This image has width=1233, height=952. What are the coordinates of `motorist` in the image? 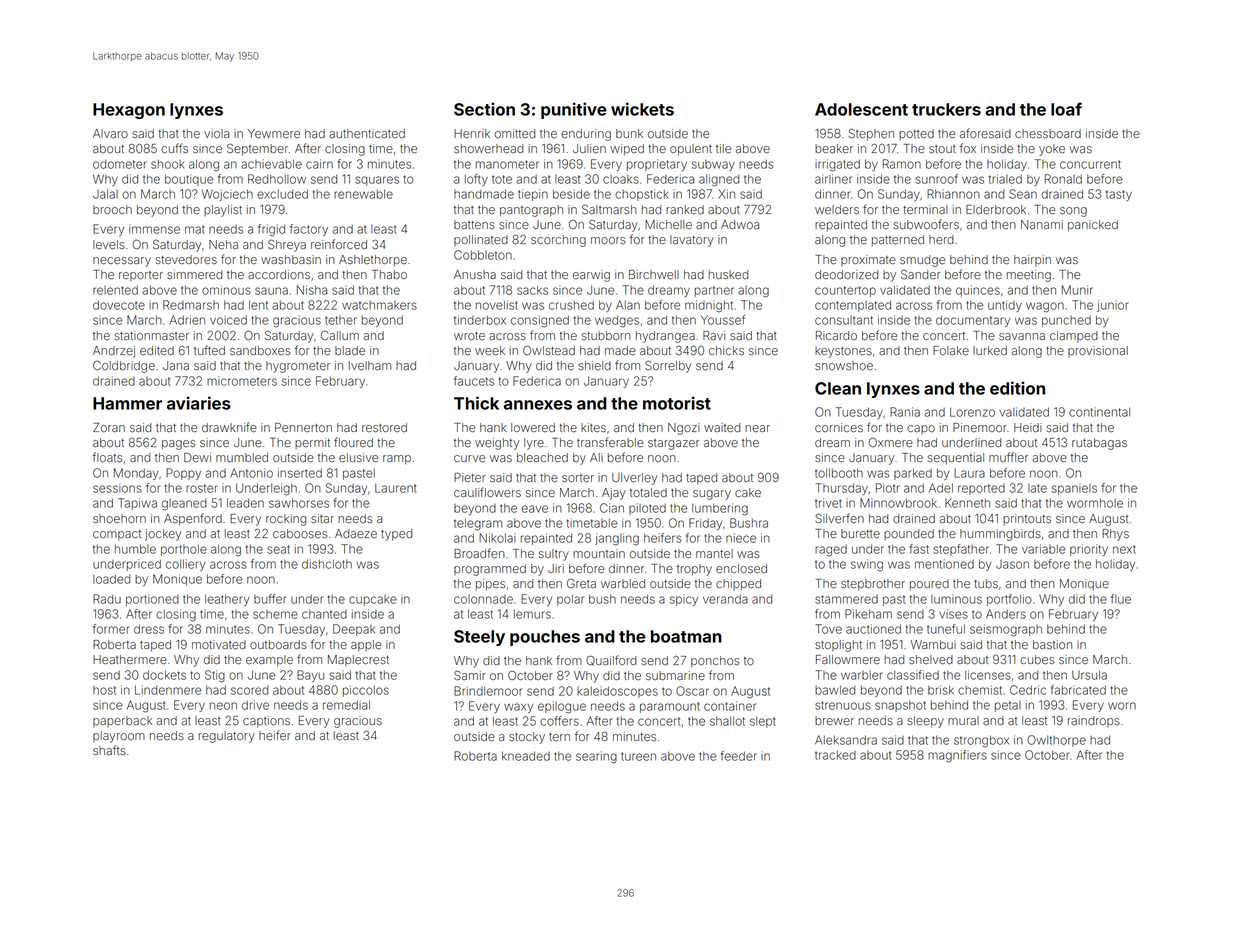 It's located at (677, 403).
